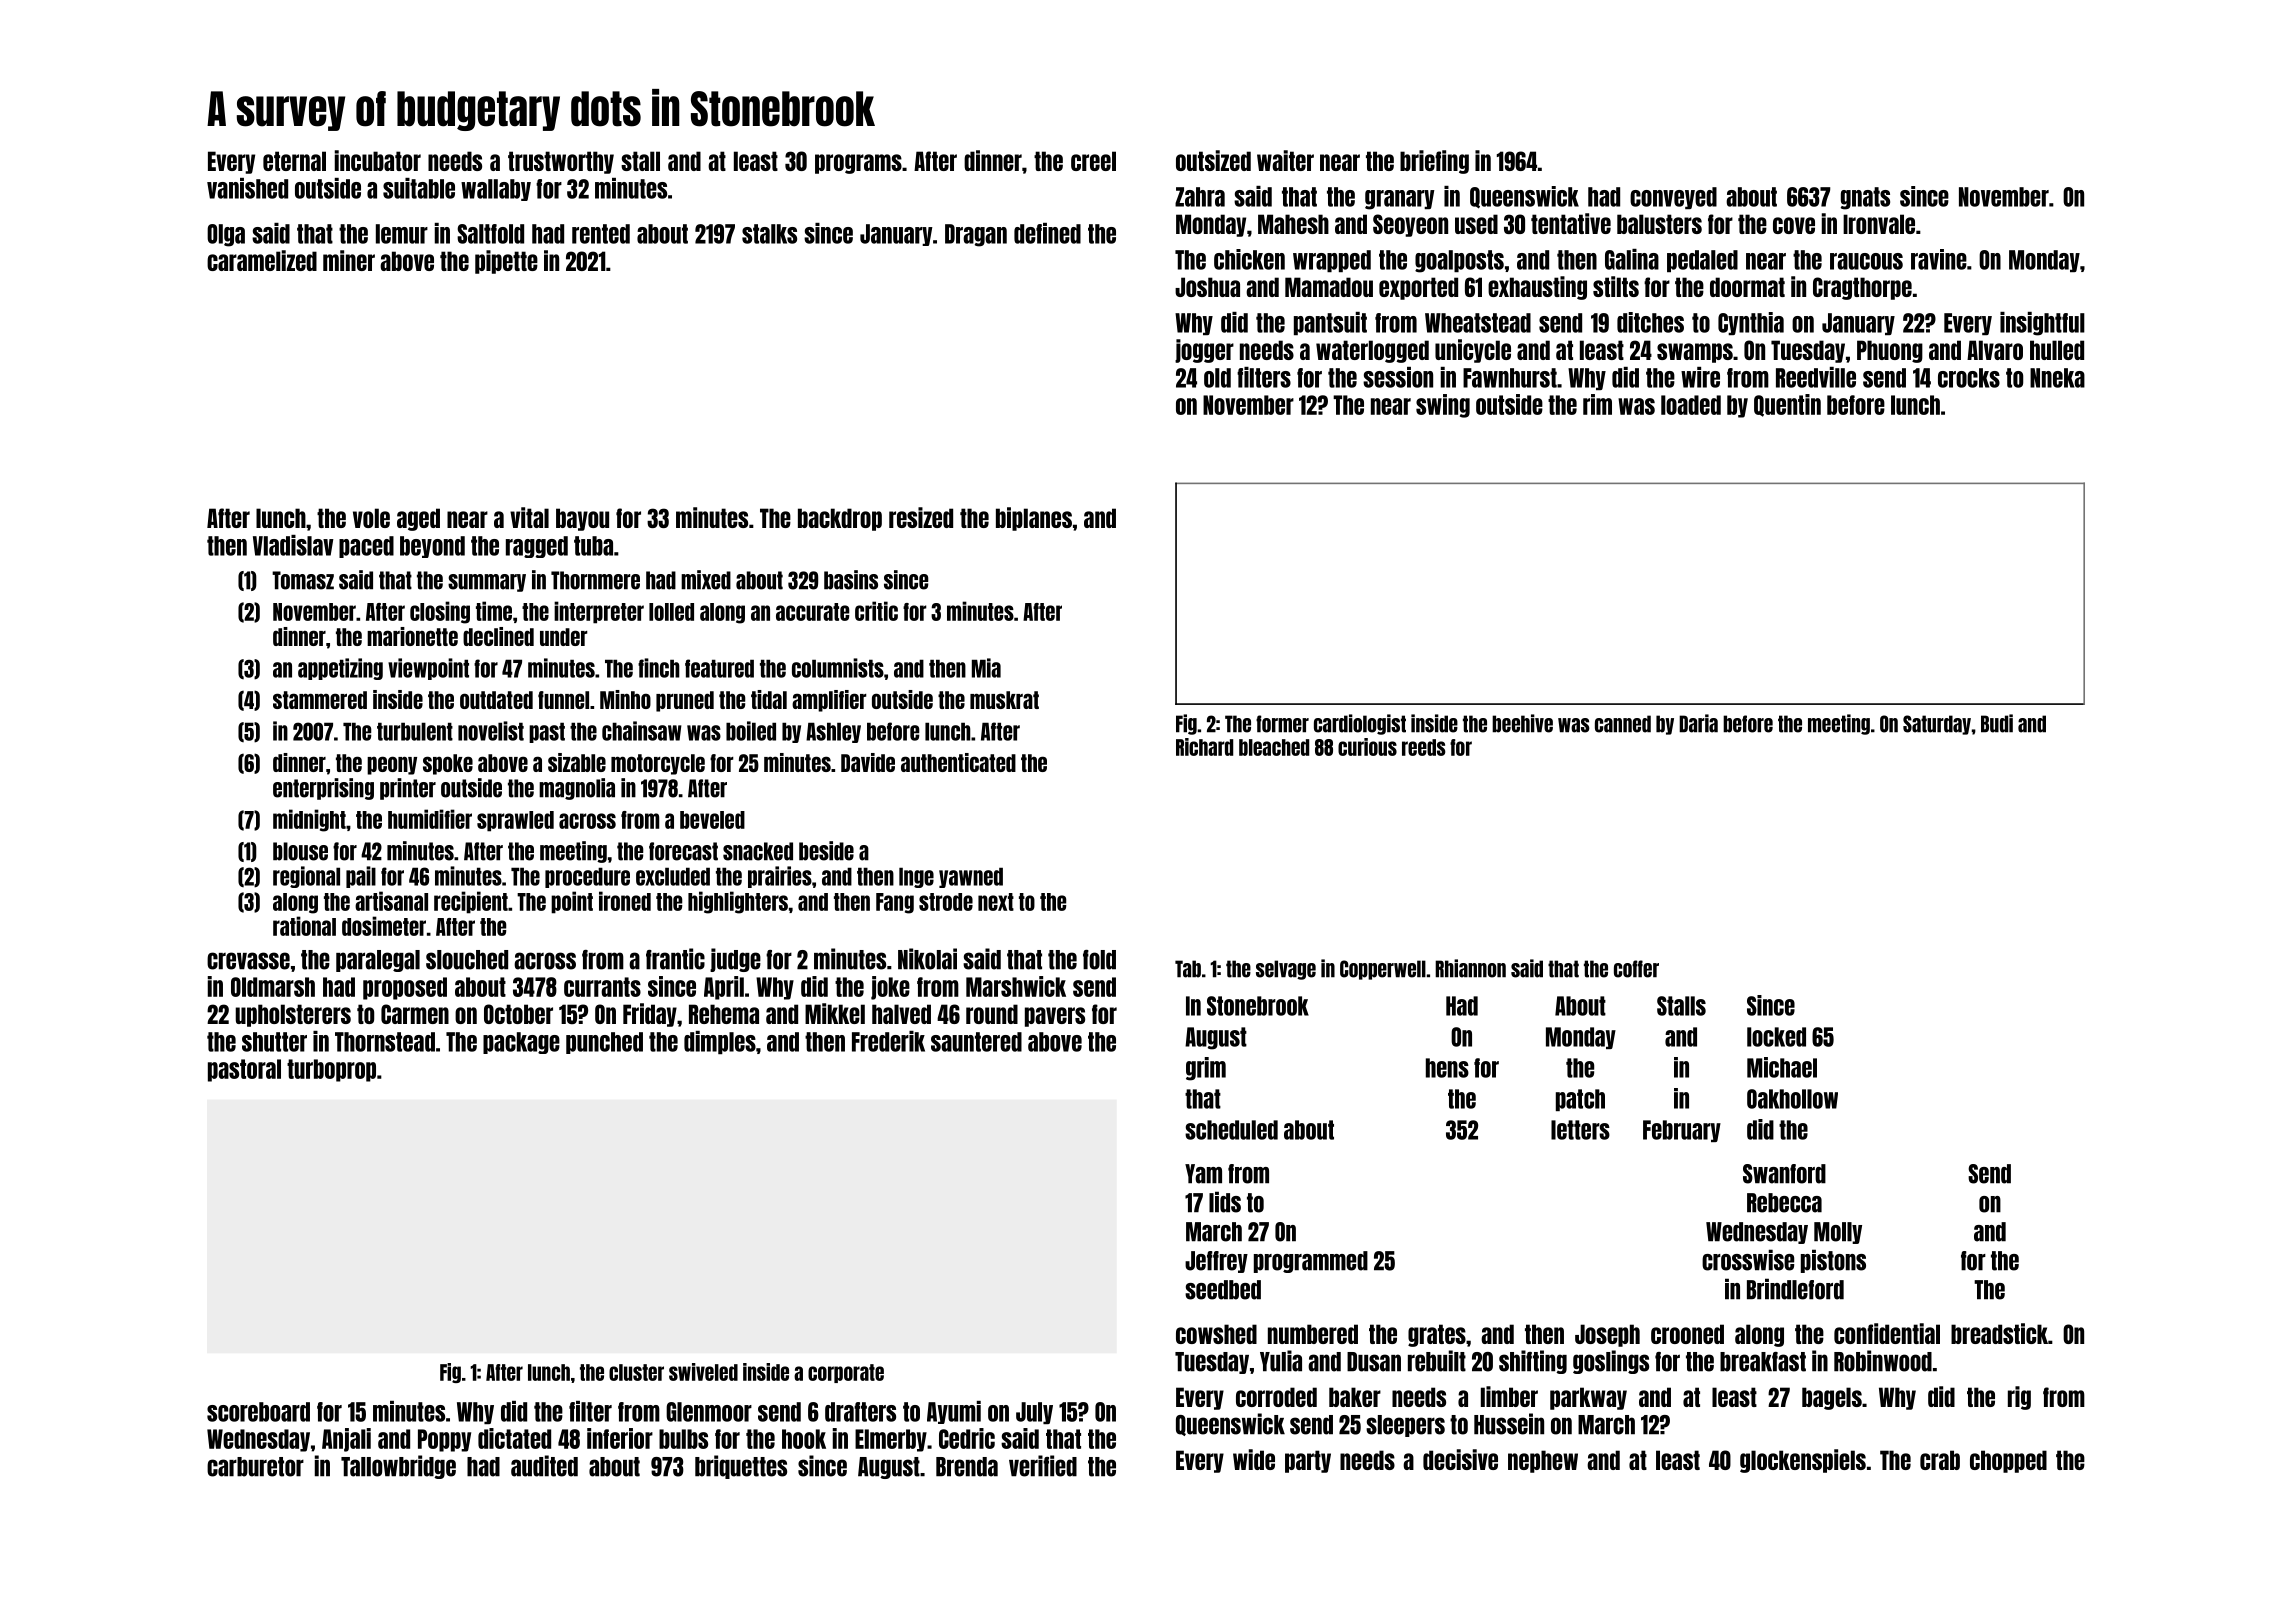 This screenshot has height=1620, width=2292. What do you see at coordinates (371, 518) in the screenshot?
I see `vole` at bounding box center [371, 518].
